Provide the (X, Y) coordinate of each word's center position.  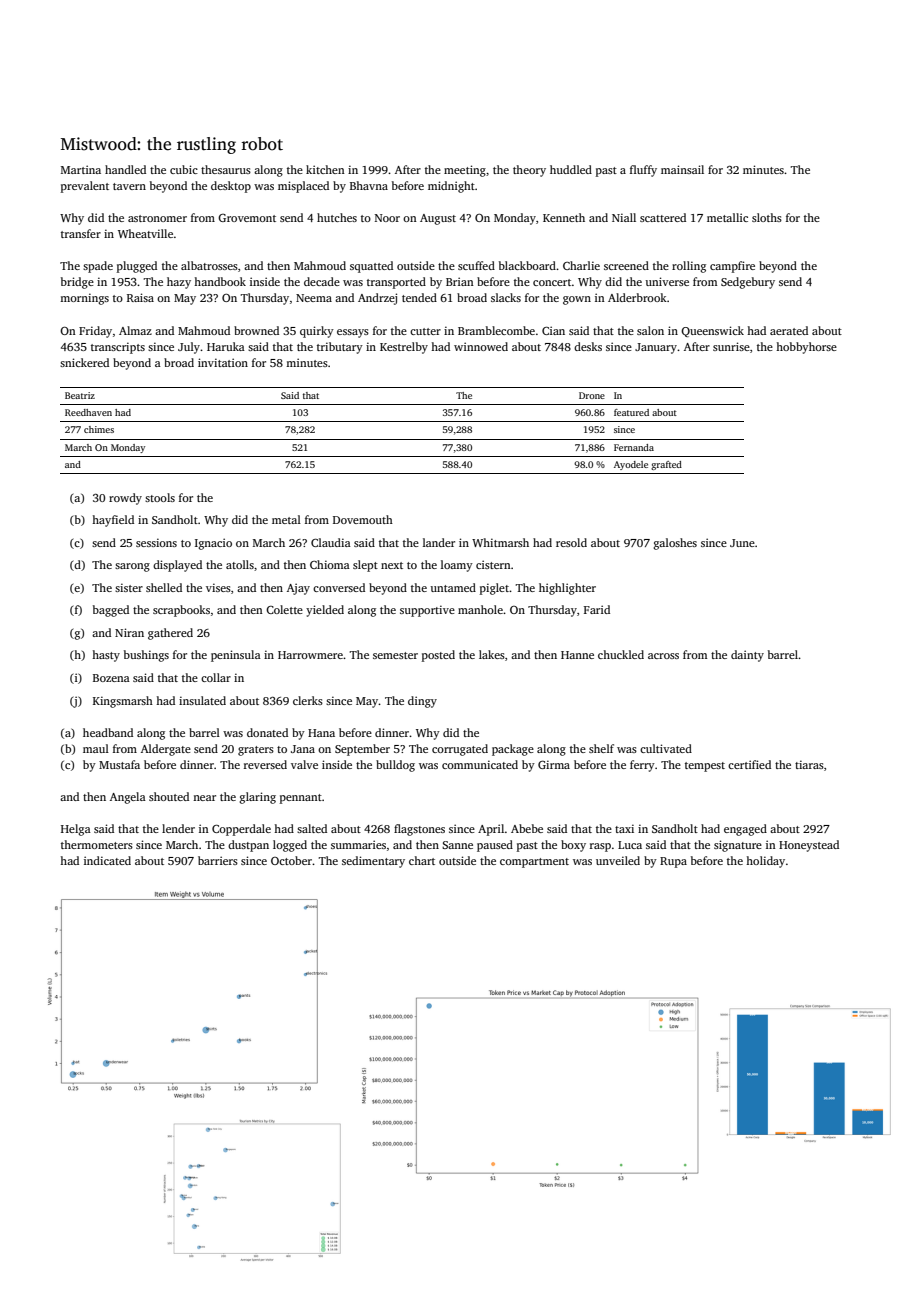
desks (588, 346)
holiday (765, 862)
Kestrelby (404, 348)
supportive (427, 611)
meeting (465, 171)
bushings (146, 656)
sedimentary (373, 862)
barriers (218, 860)
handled (125, 169)
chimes (99, 429)
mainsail (682, 169)
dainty (747, 656)
